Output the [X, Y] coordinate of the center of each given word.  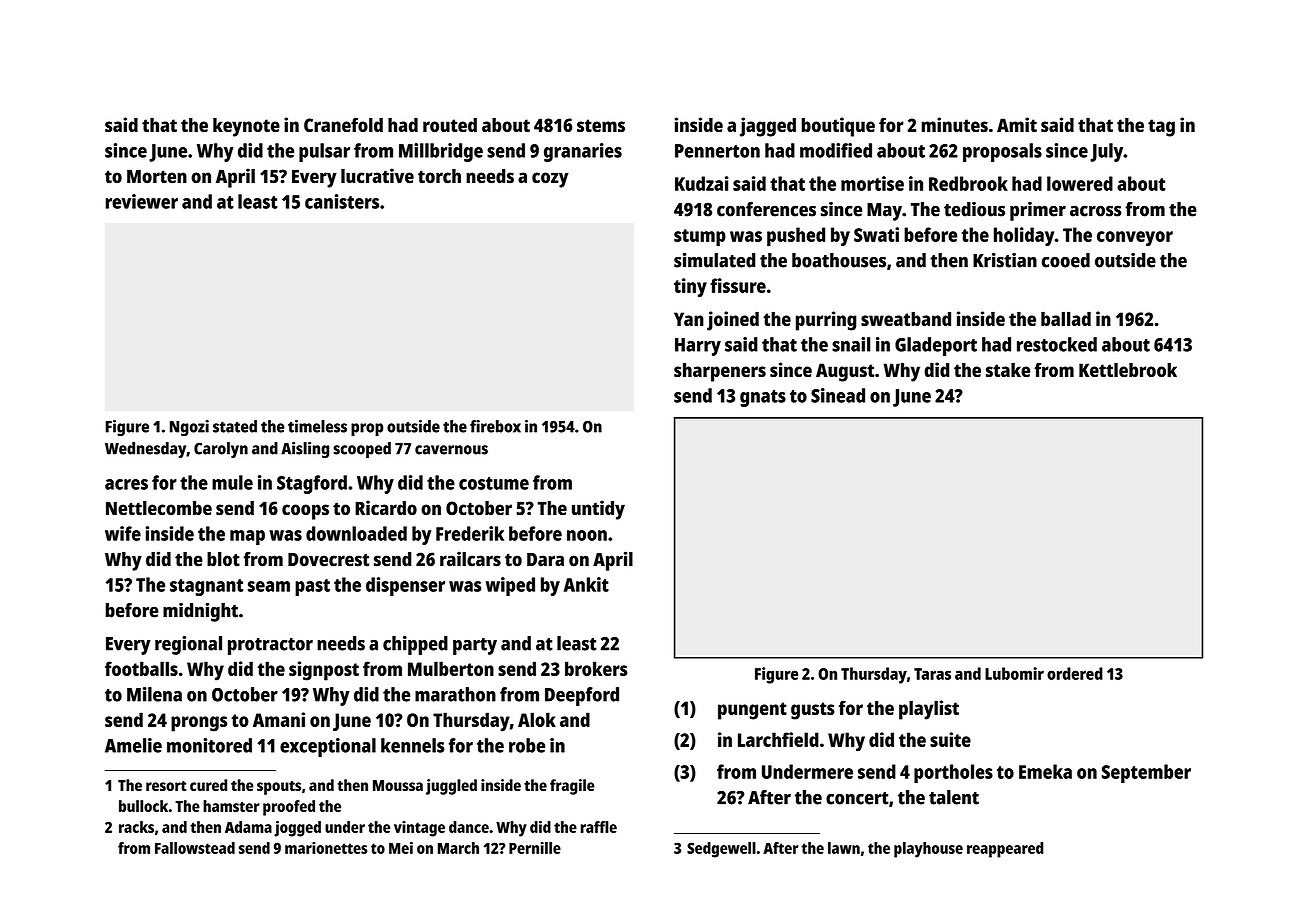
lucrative [377, 176]
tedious [974, 209]
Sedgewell [721, 850]
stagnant [206, 587]
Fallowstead [195, 848]
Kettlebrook [1128, 370]
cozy [550, 180]
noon [587, 535]
